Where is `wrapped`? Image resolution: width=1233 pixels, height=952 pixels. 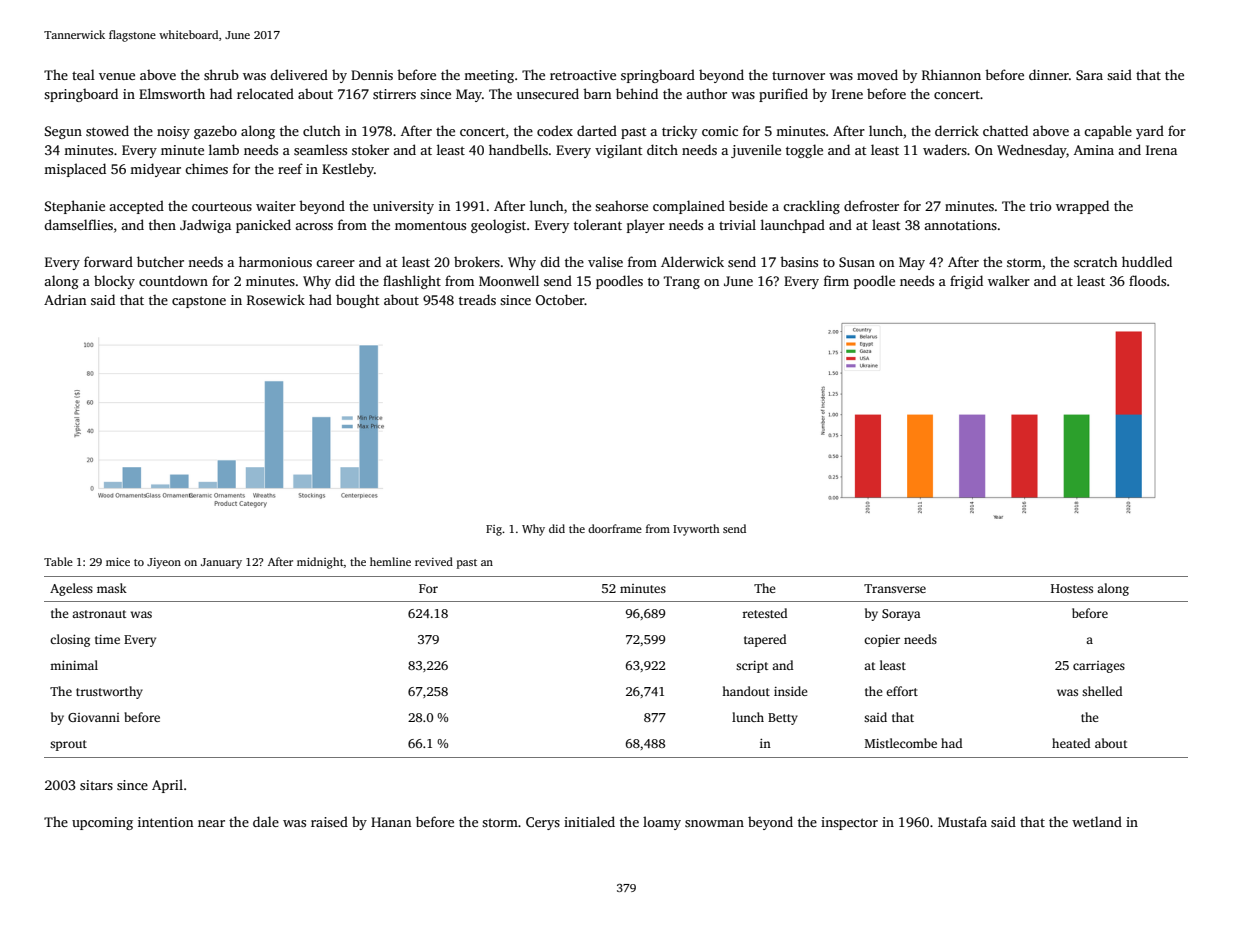
wrapped is located at coordinates (1082, 207).
